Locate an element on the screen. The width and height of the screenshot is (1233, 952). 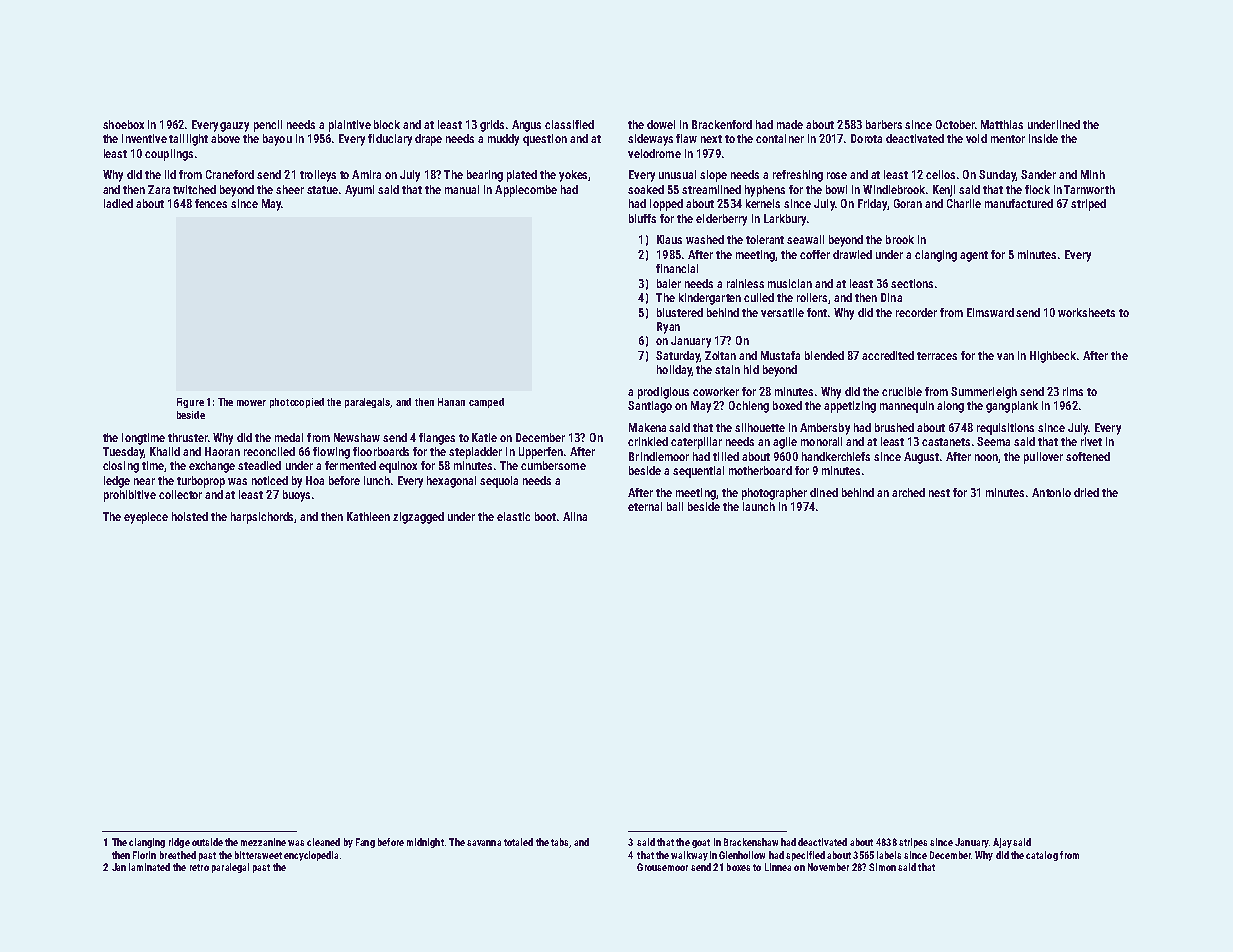
Alina is located at coordinates (575, 516).
